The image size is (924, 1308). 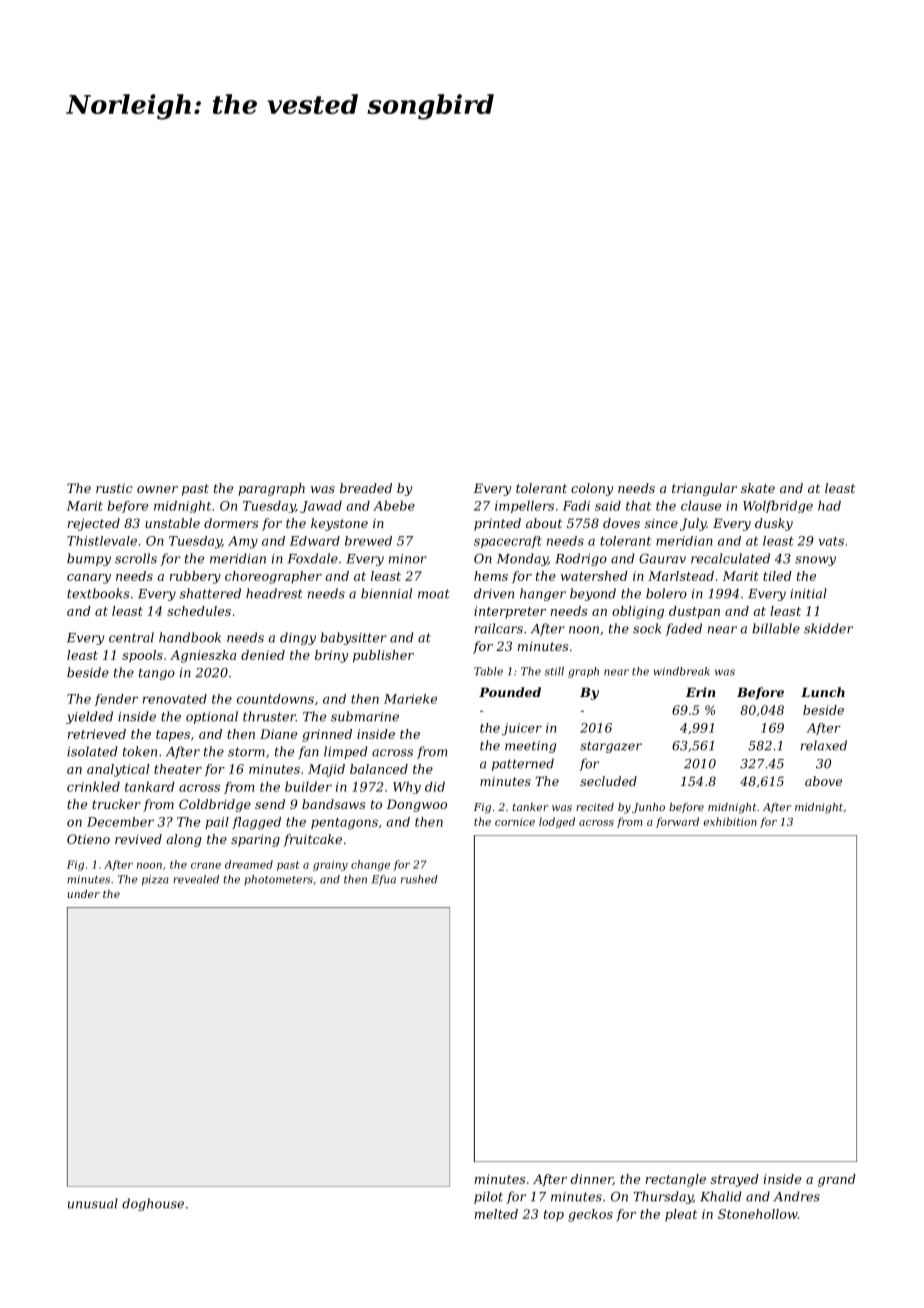 I want to click on change, so click(x=370, y=865).
